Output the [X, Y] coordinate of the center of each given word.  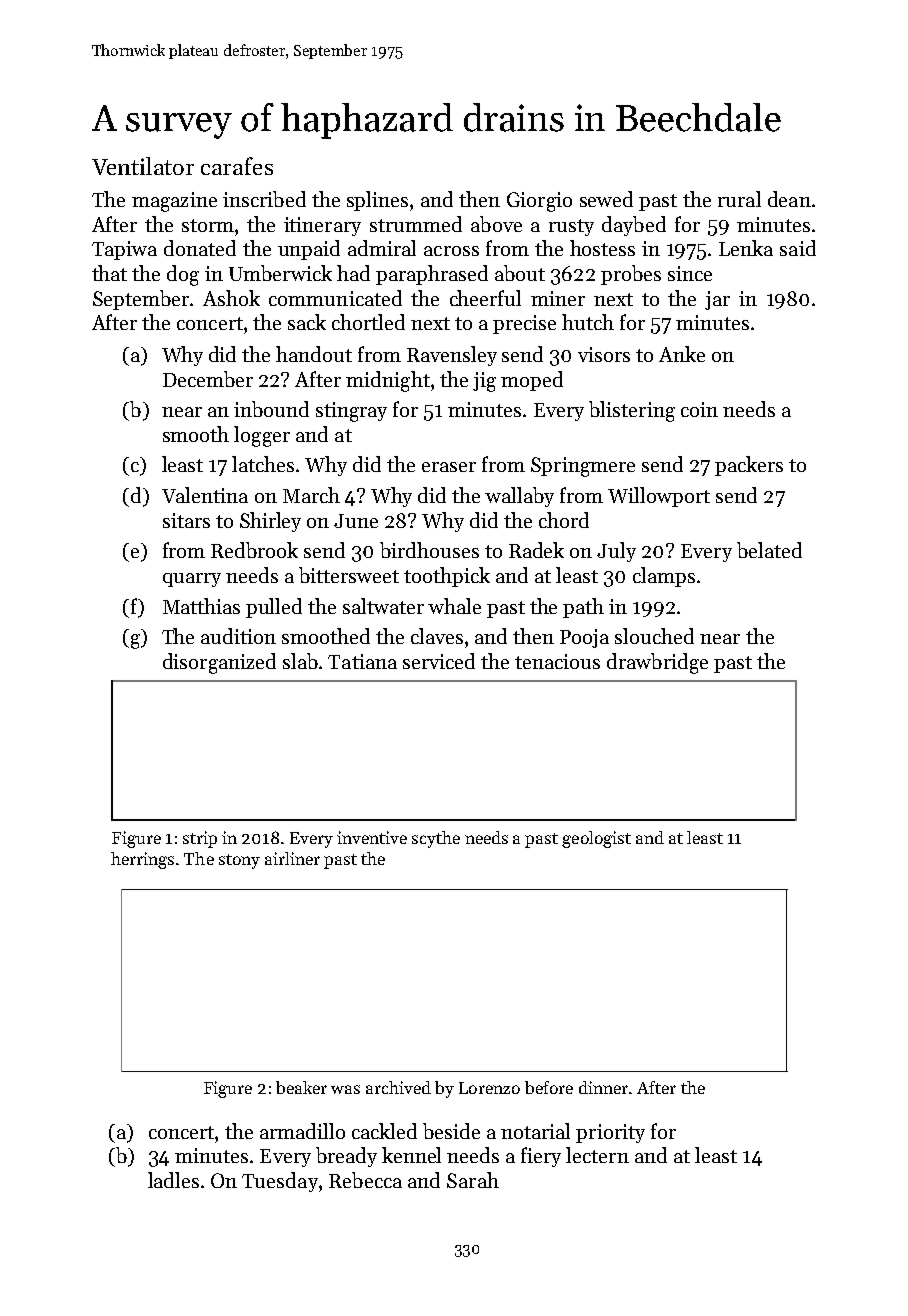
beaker [301, 1087]
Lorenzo [489, 1088]
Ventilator [143, 166]
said [798, 248]
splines [377, 201]
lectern [597, 1155]
